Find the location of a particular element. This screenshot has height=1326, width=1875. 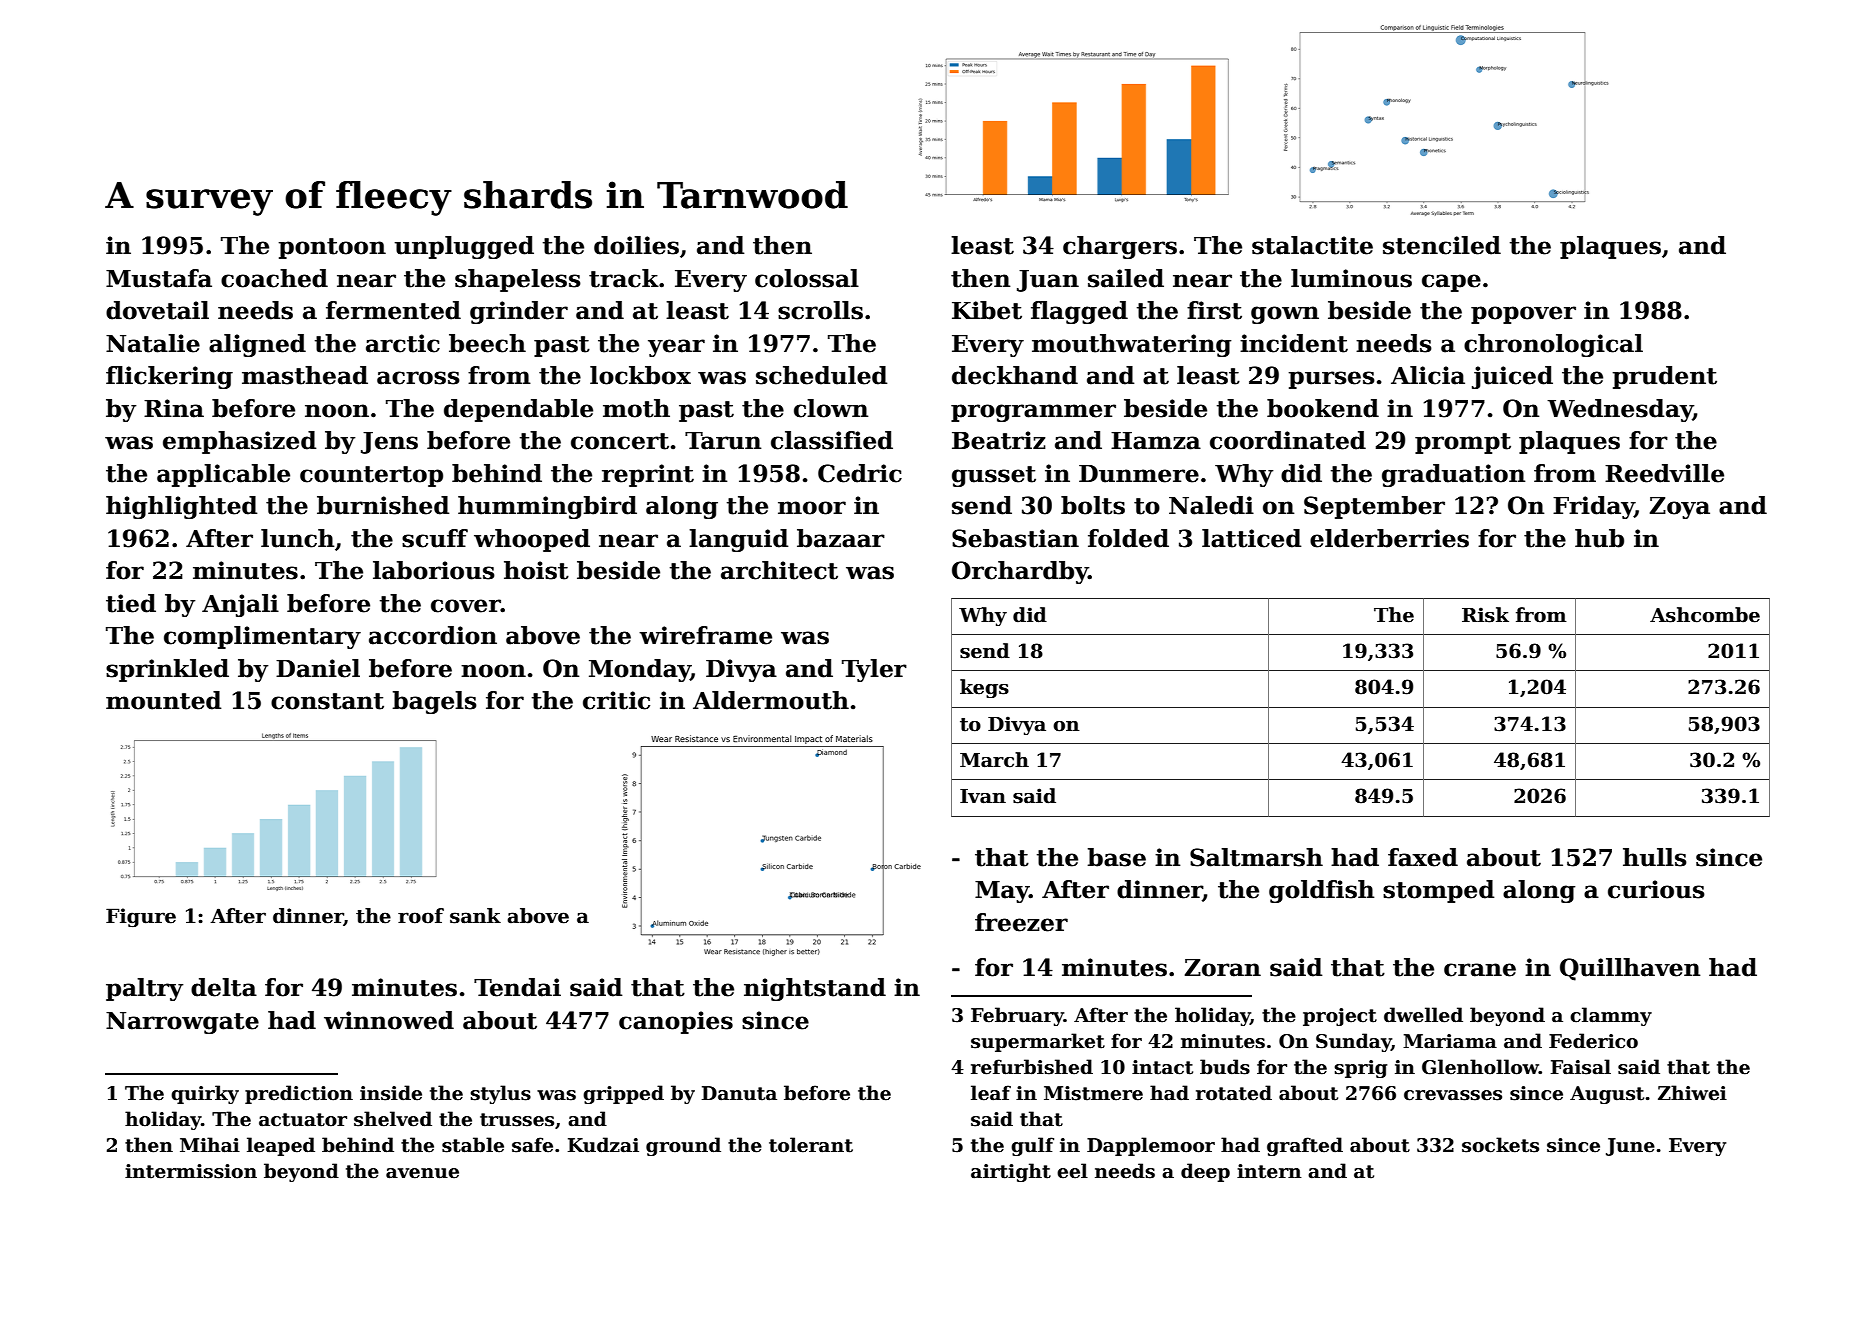

stalactite is located at coordinates (1312, 245).
